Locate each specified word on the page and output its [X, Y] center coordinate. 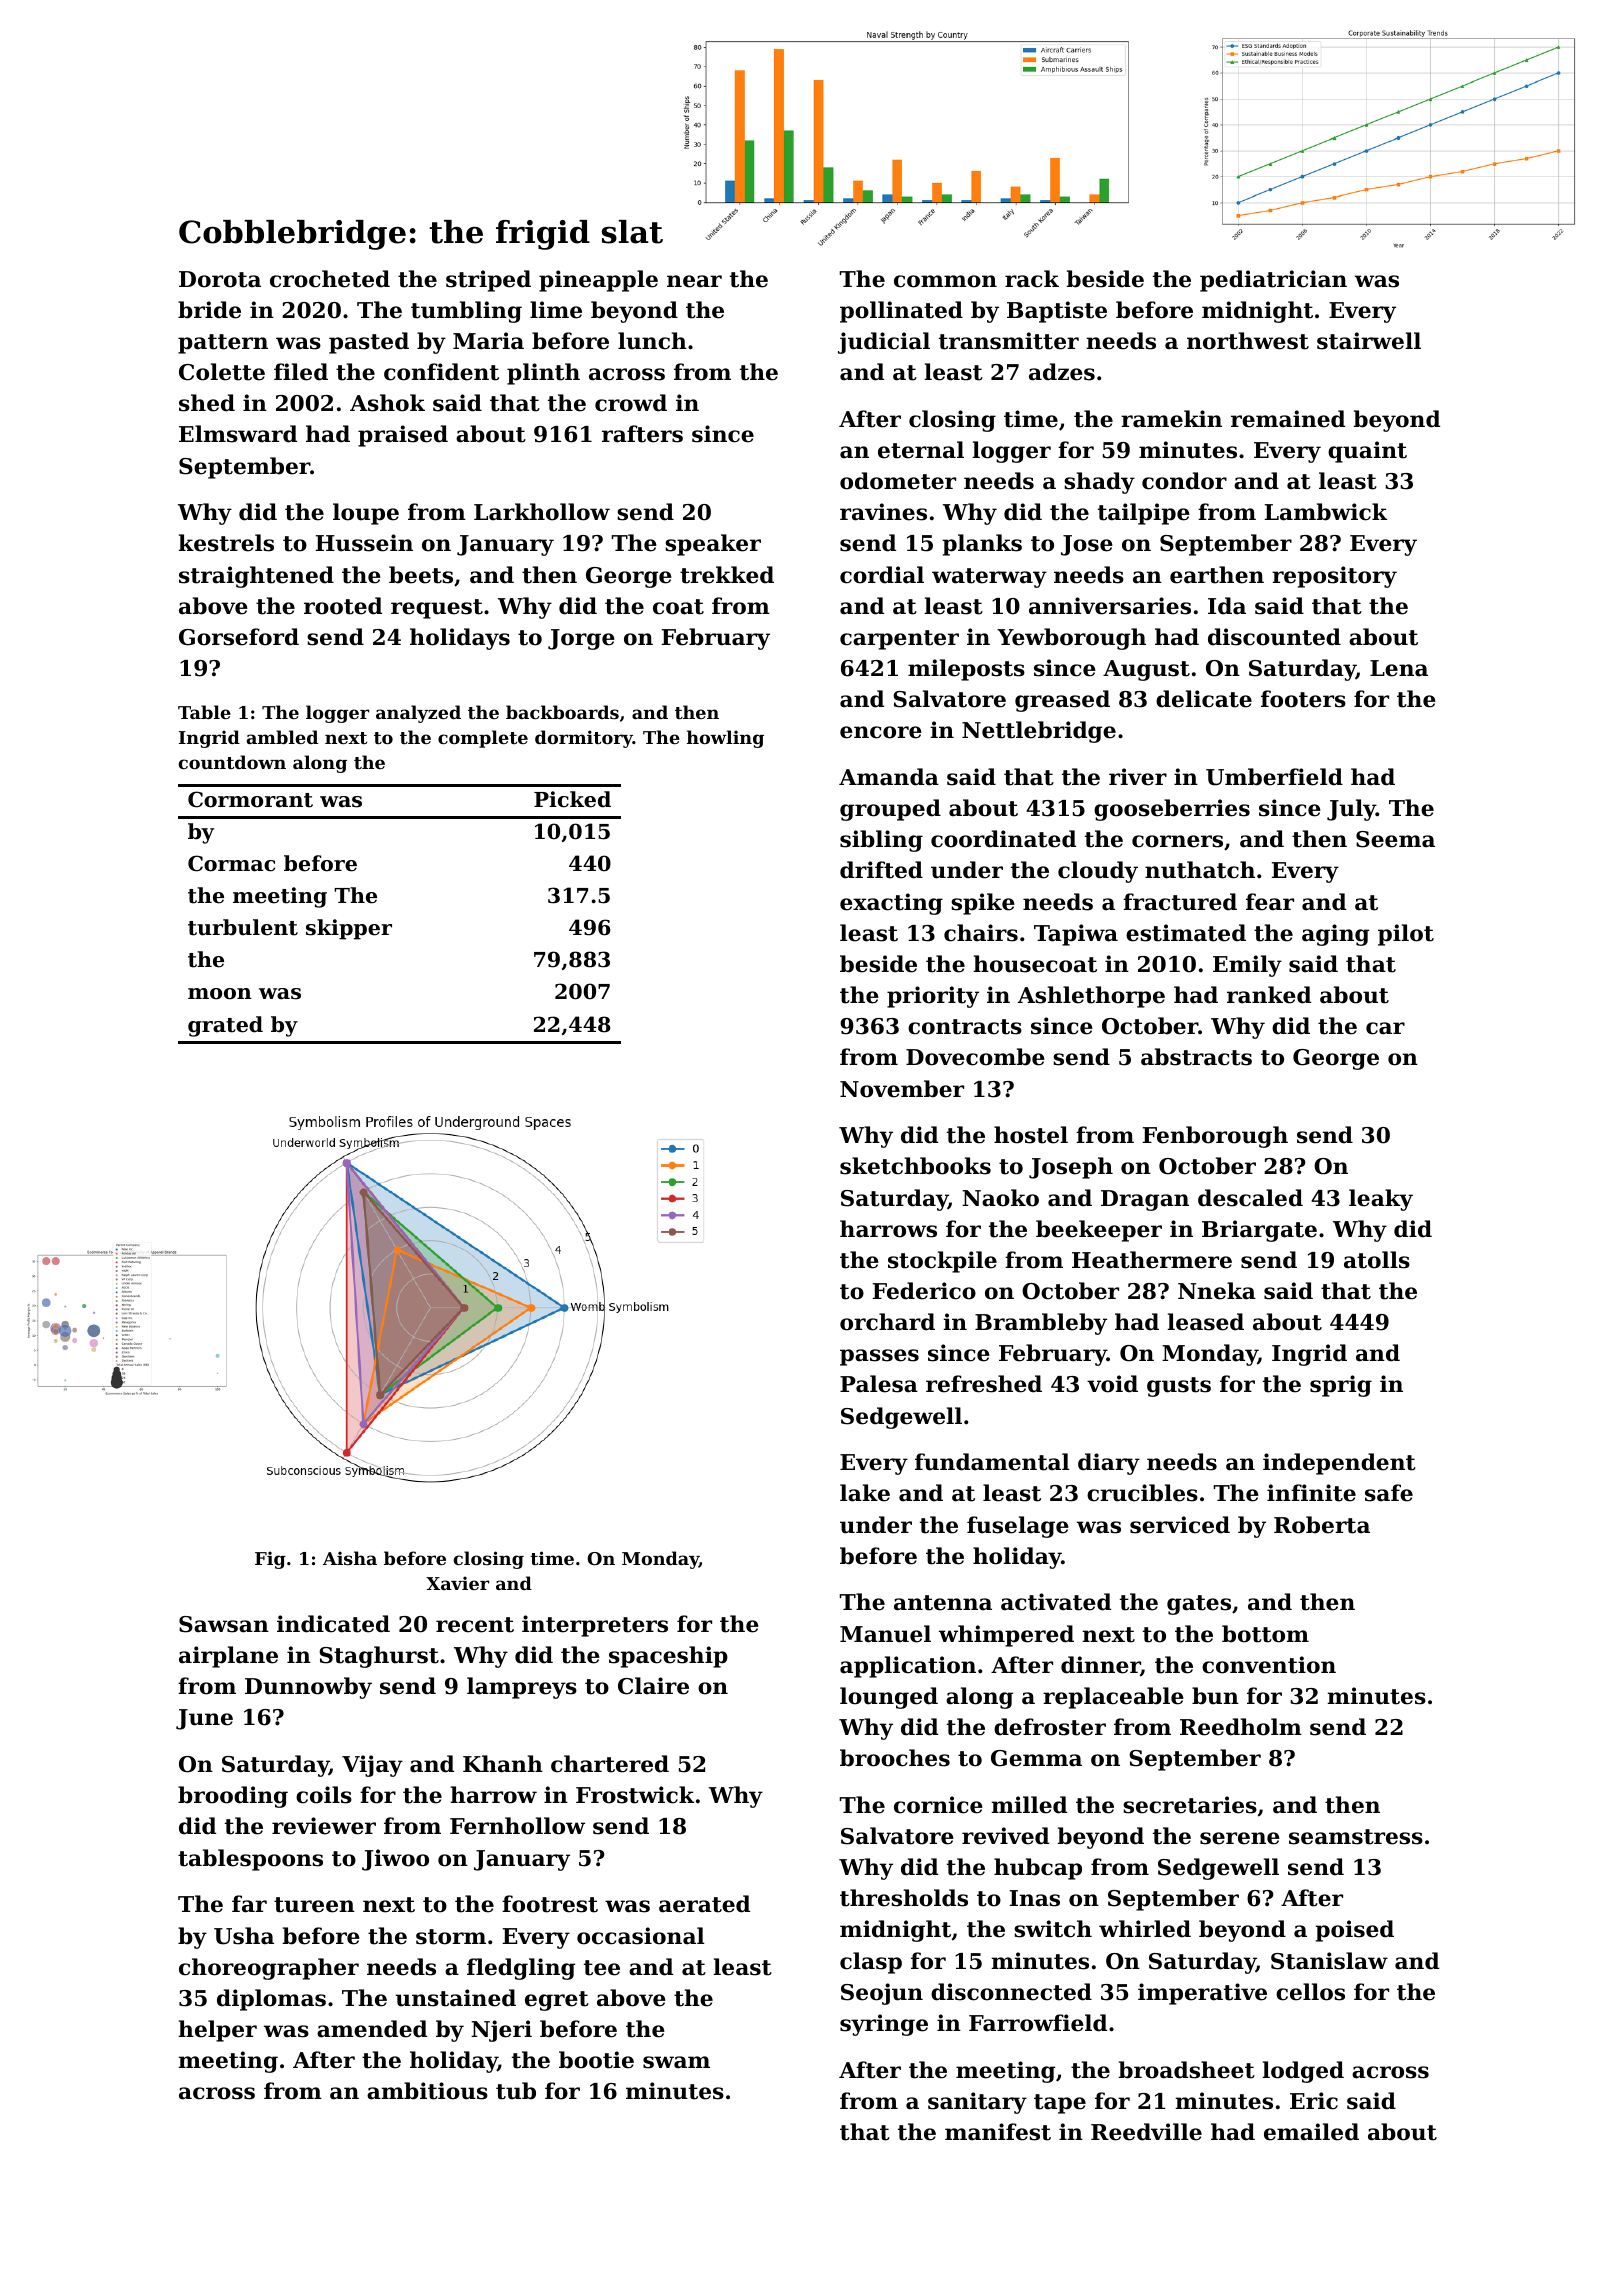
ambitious [427, 2091]
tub [516, 2091]
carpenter [899, 640]
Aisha [350, 1558]
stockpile [942, 1262]
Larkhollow [542, 512]
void [1112, 1384]
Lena [1399, 668]
